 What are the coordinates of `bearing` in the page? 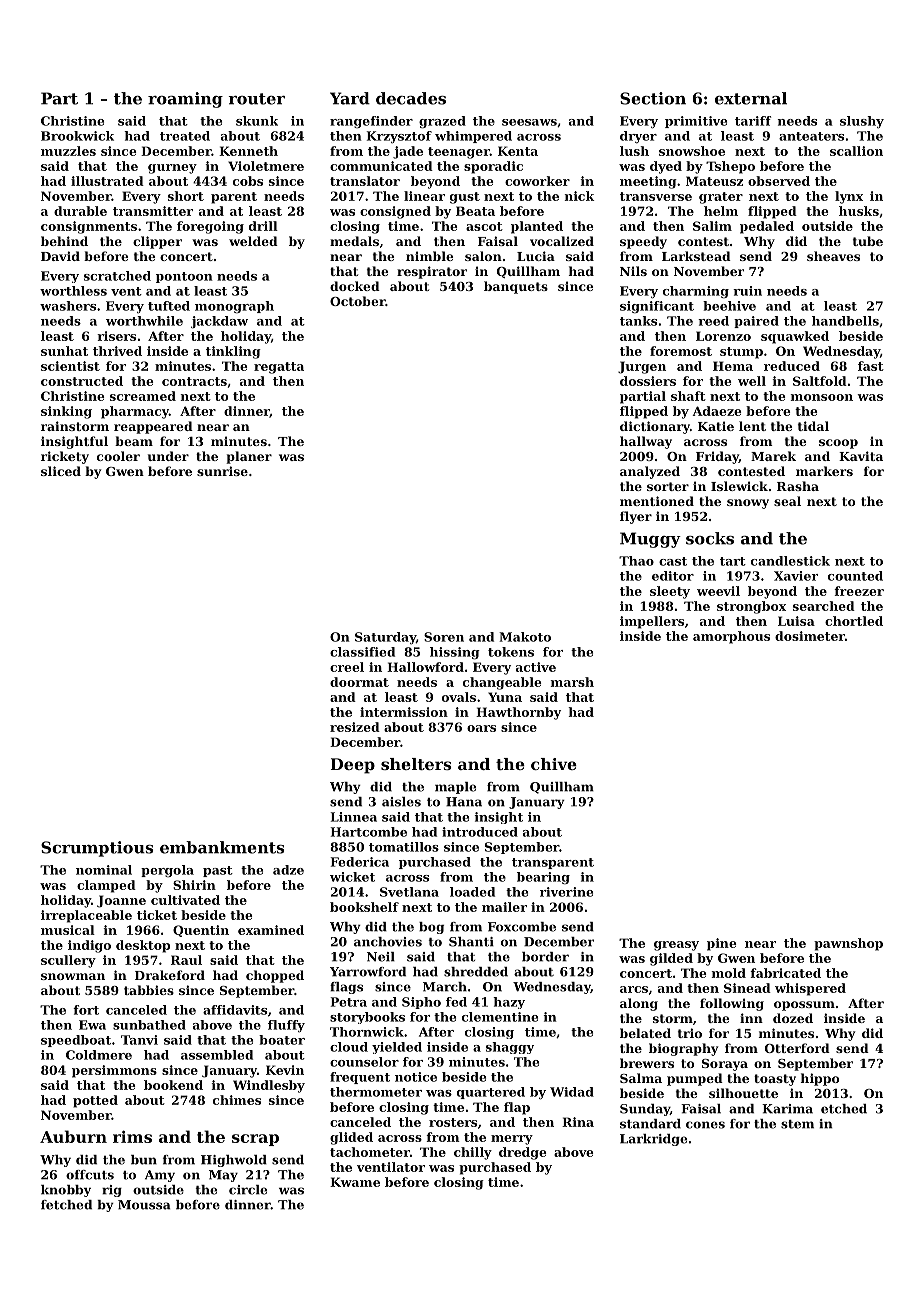 It's located at (543, 878).
